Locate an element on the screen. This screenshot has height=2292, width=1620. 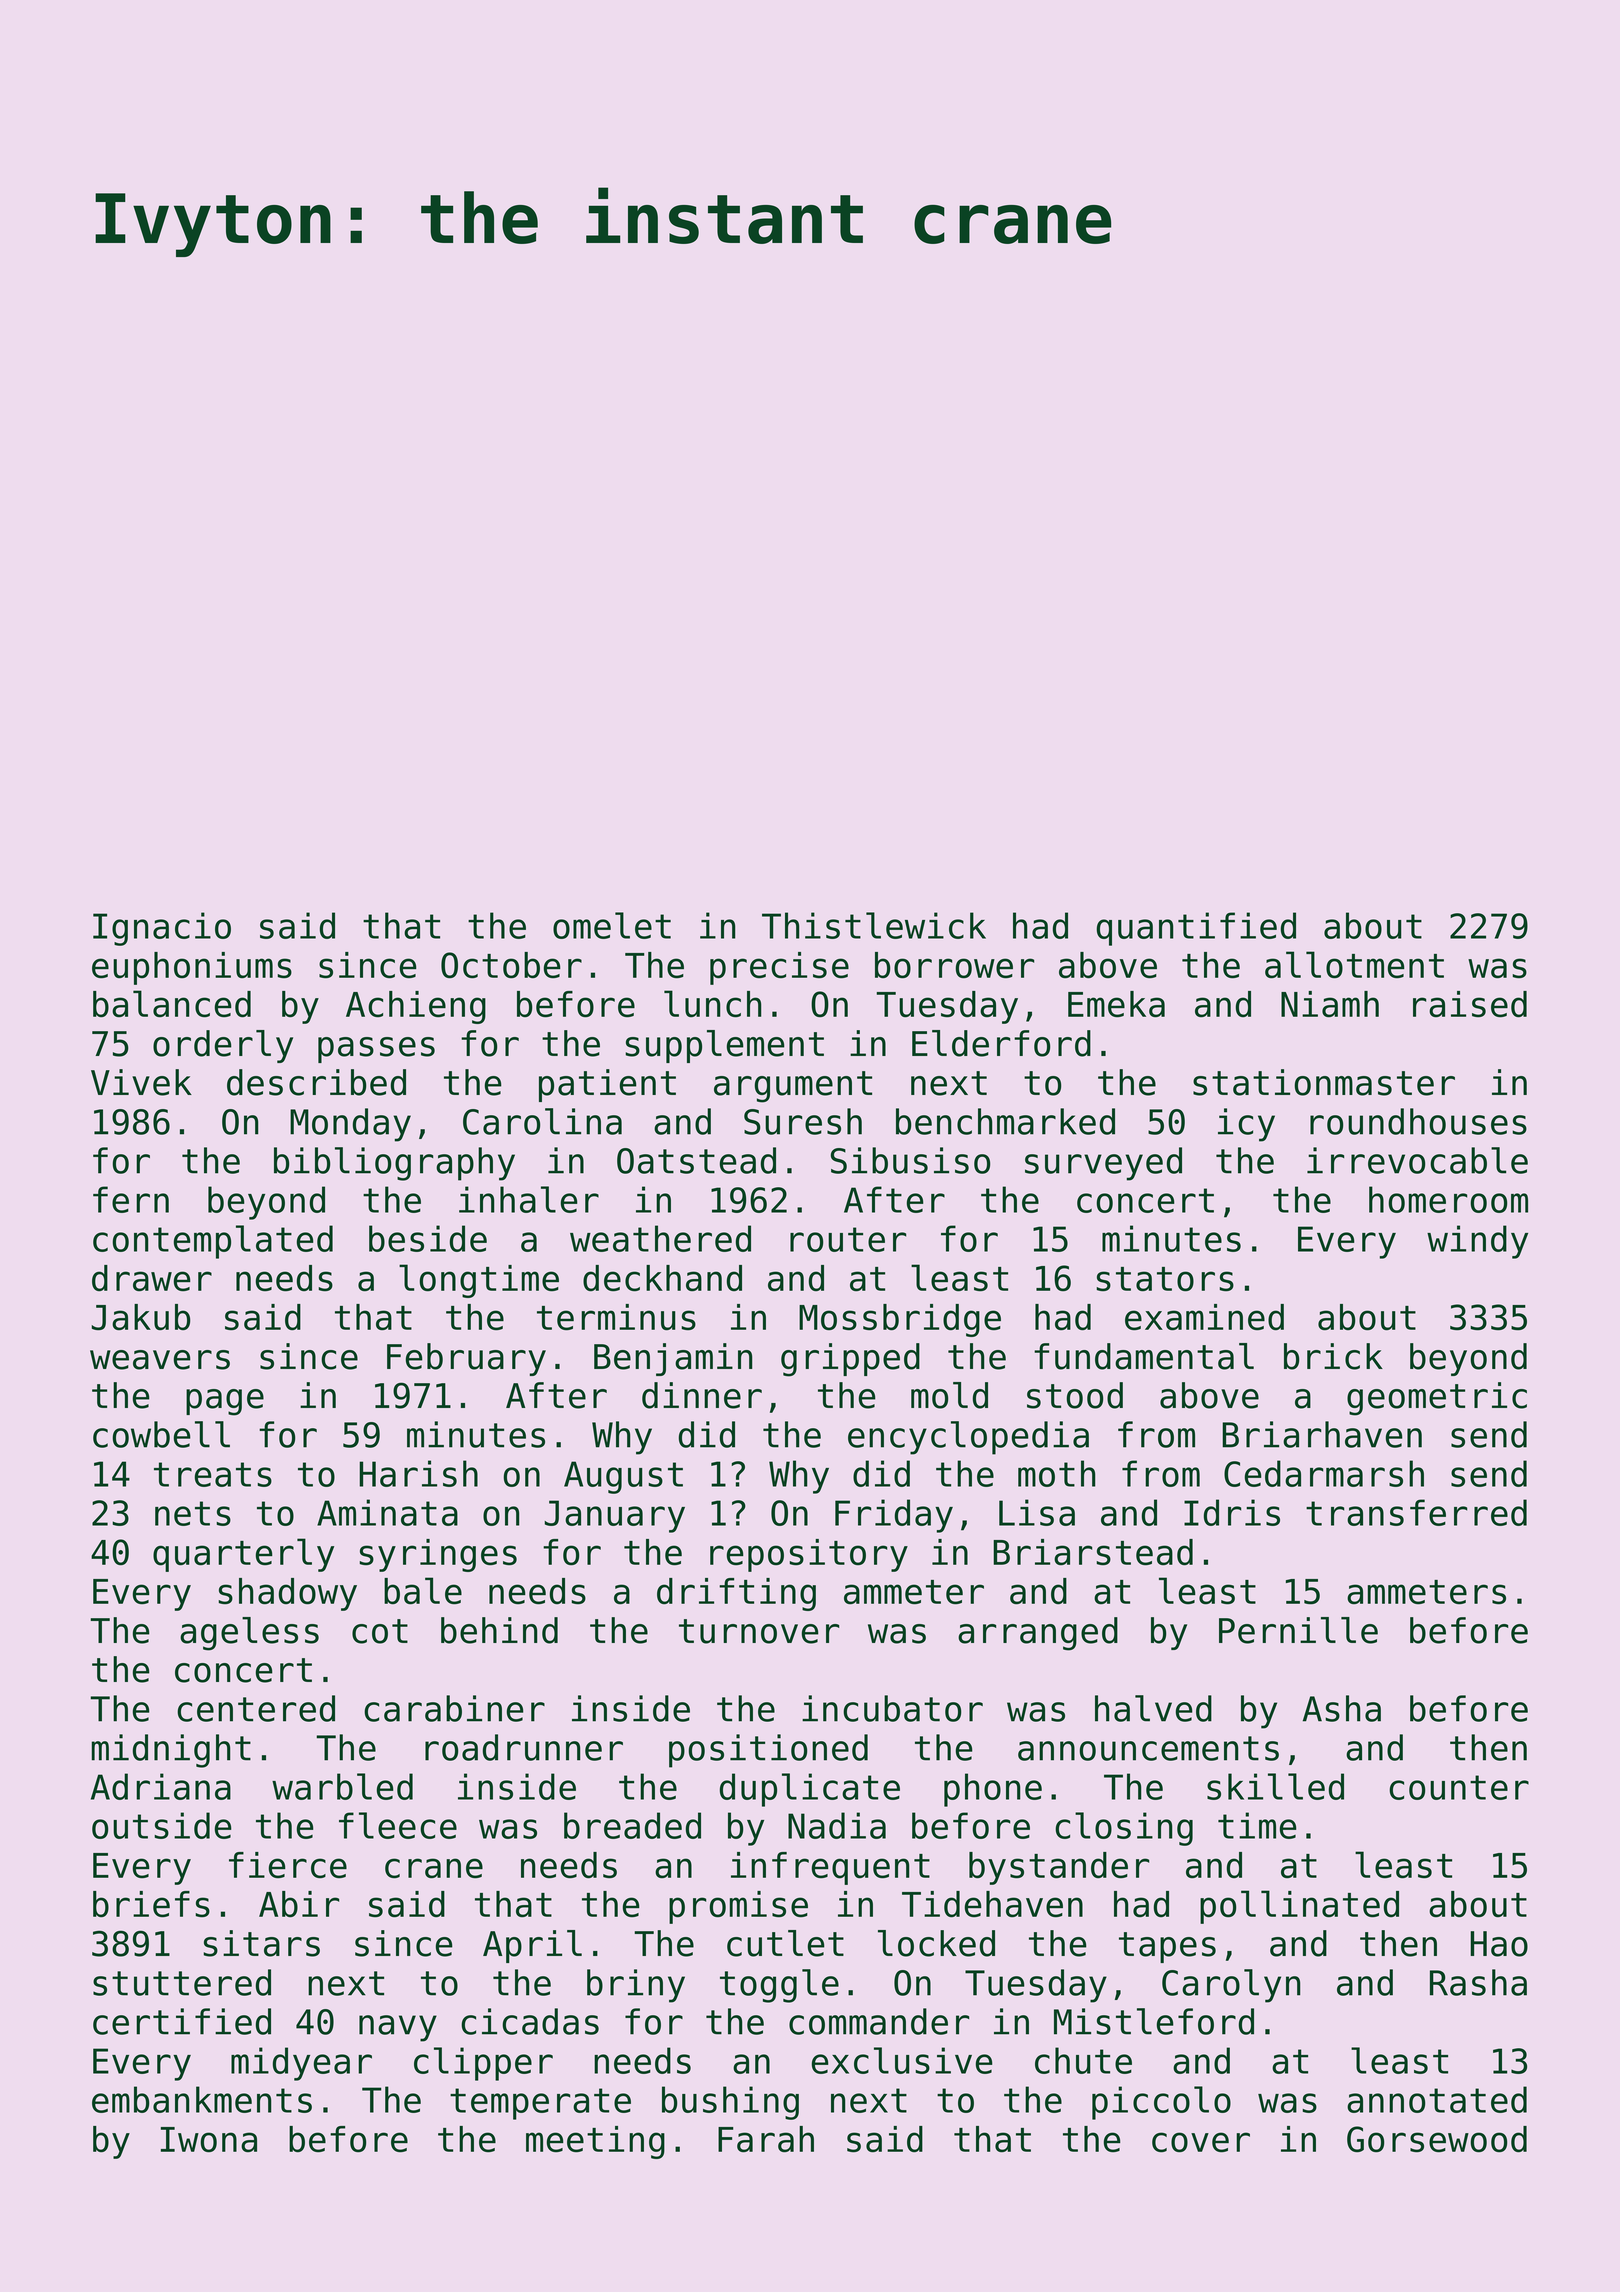
allotment is located at coordinates (1354, 964).
